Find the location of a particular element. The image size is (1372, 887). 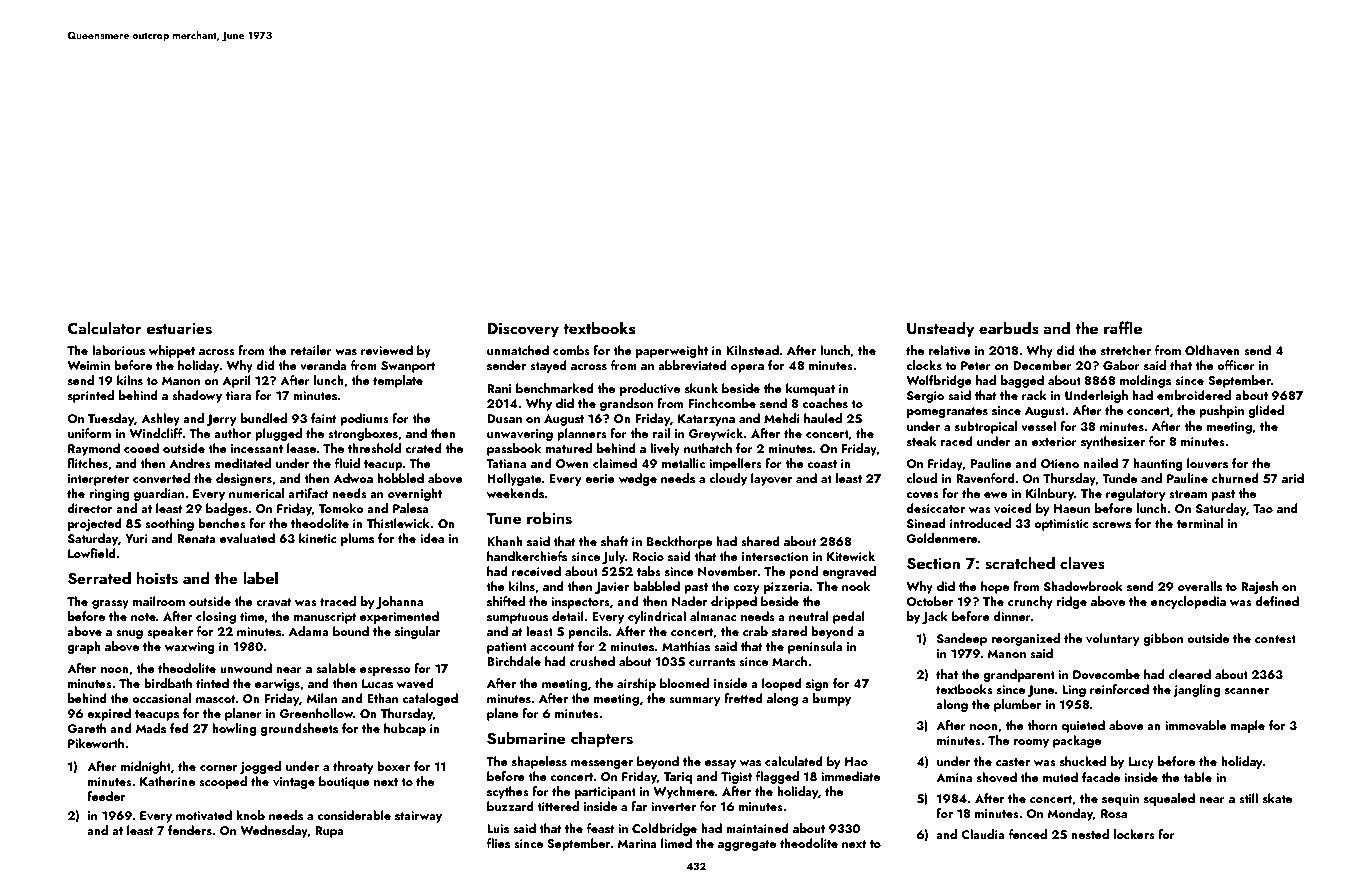

table is located at coordinates (1197, 777).
